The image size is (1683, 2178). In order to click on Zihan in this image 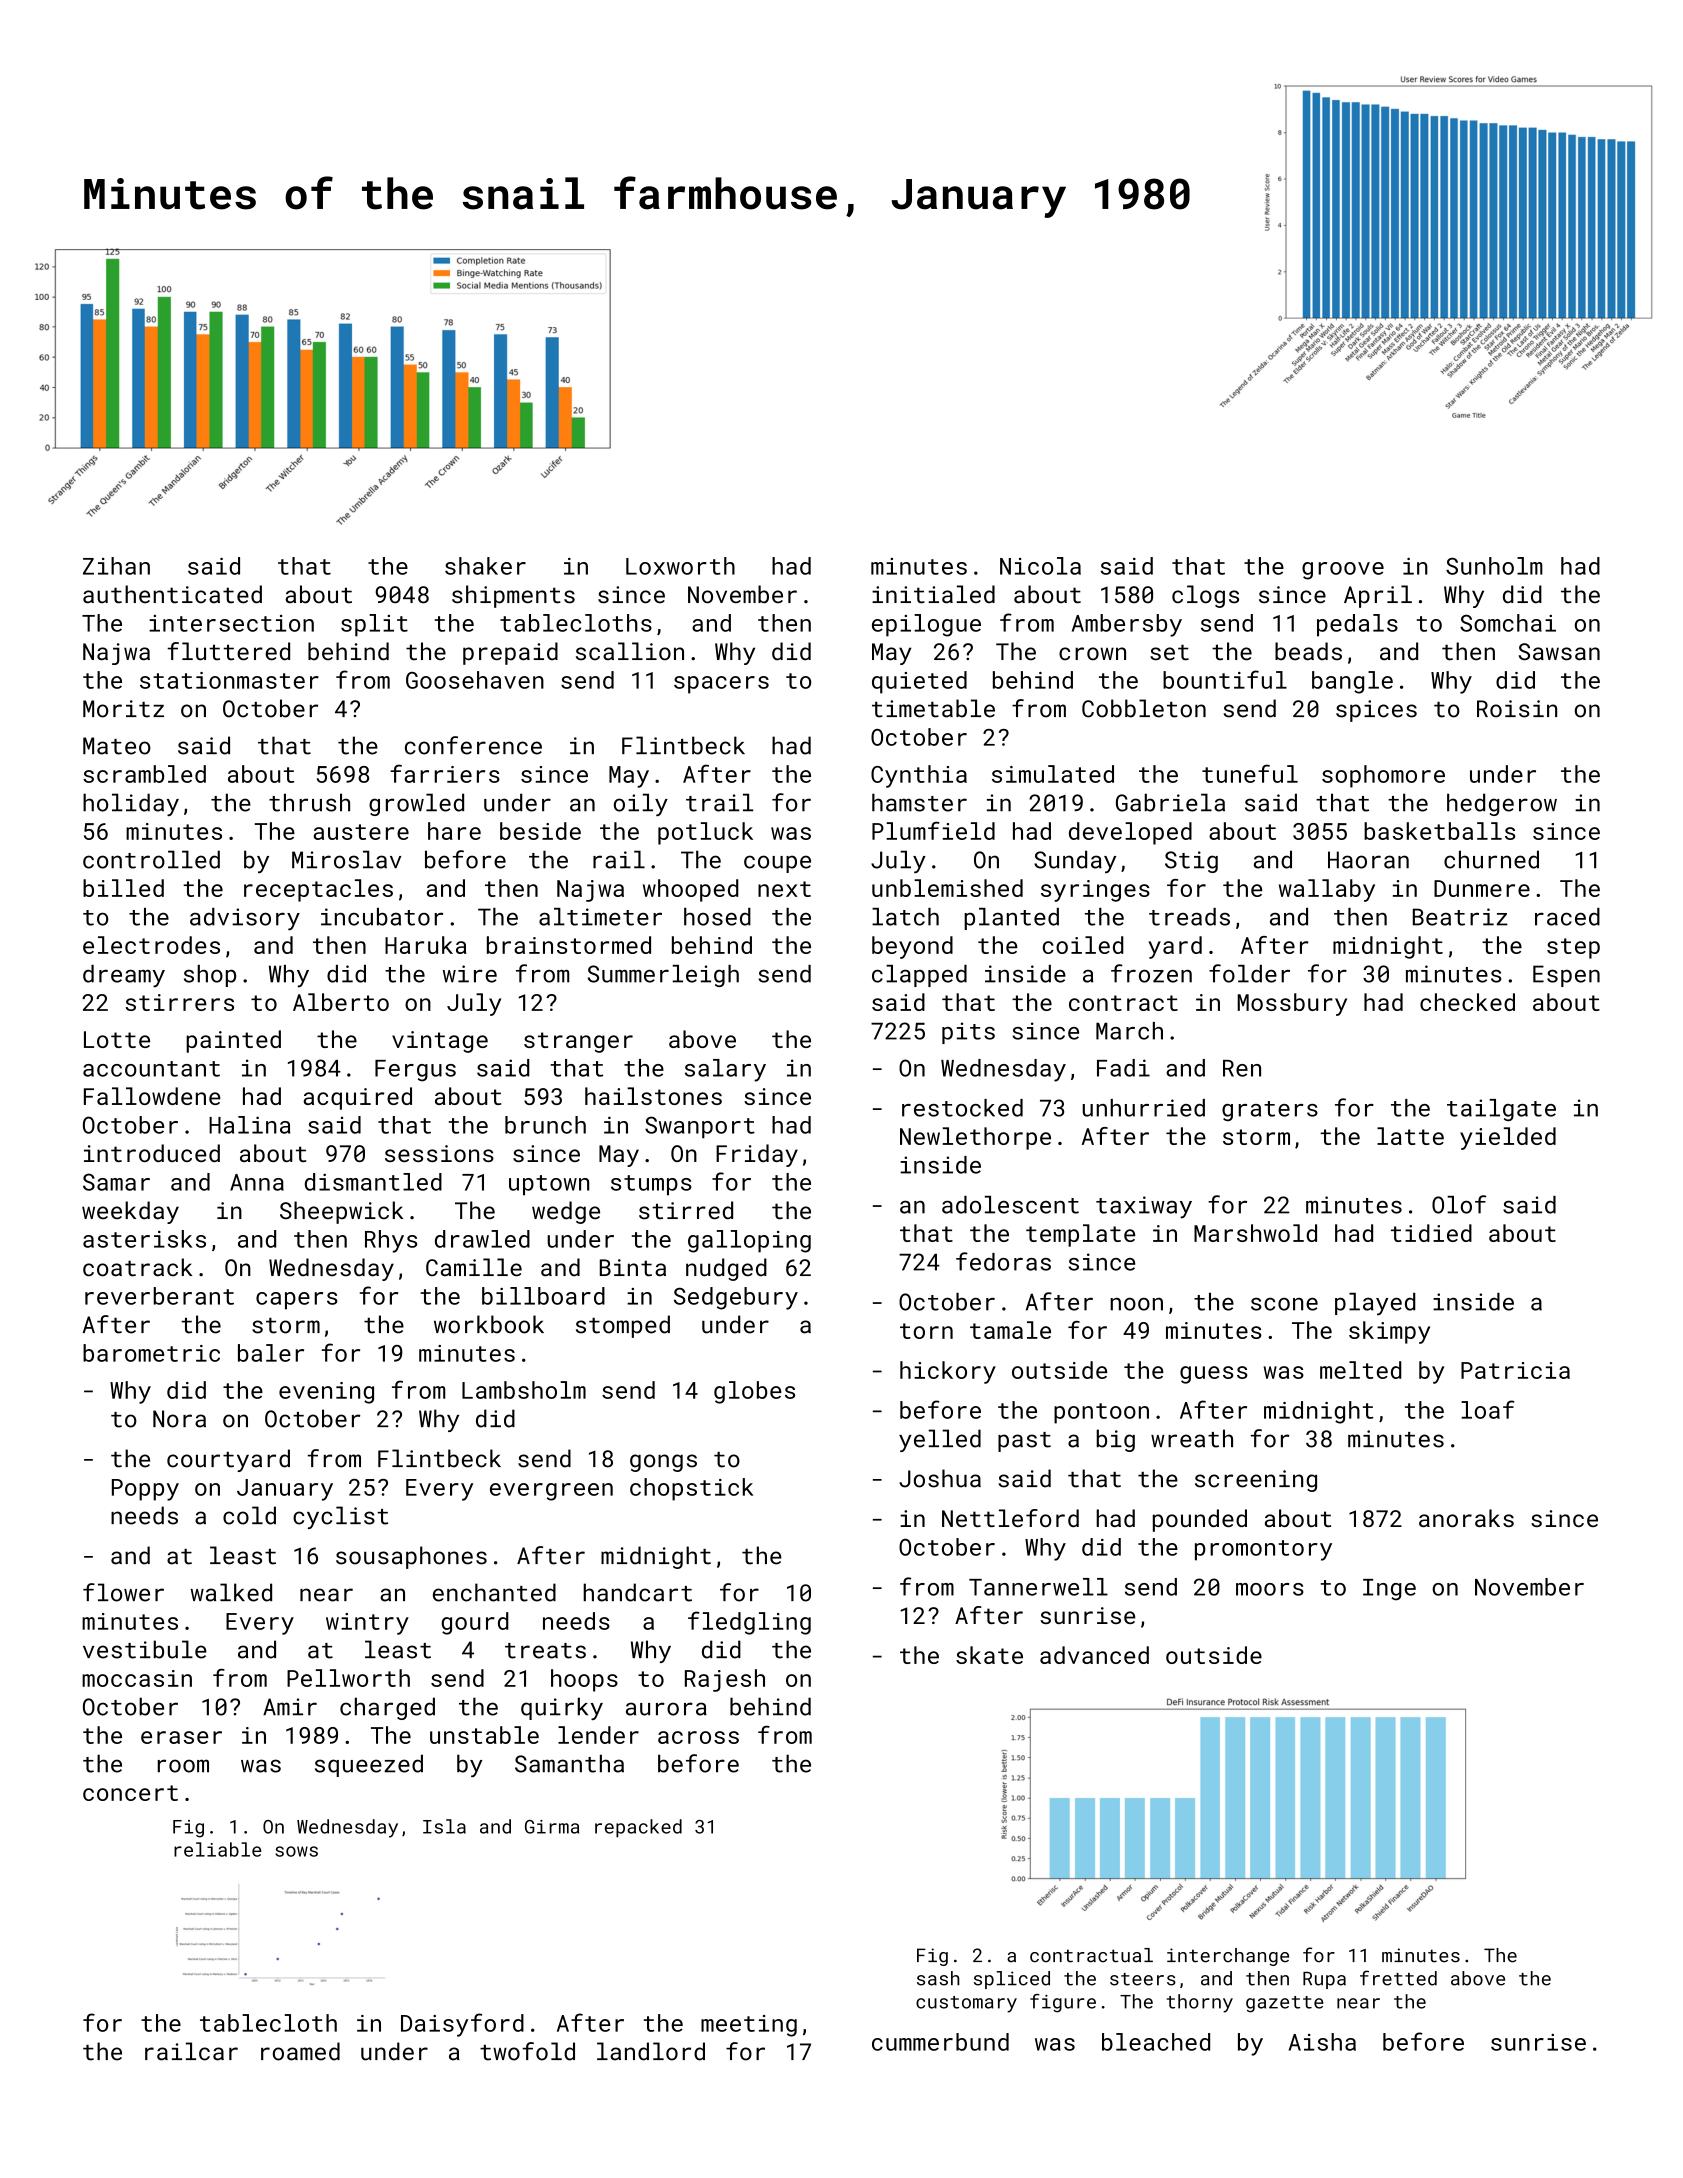, I will do `click(116, 566)`.
